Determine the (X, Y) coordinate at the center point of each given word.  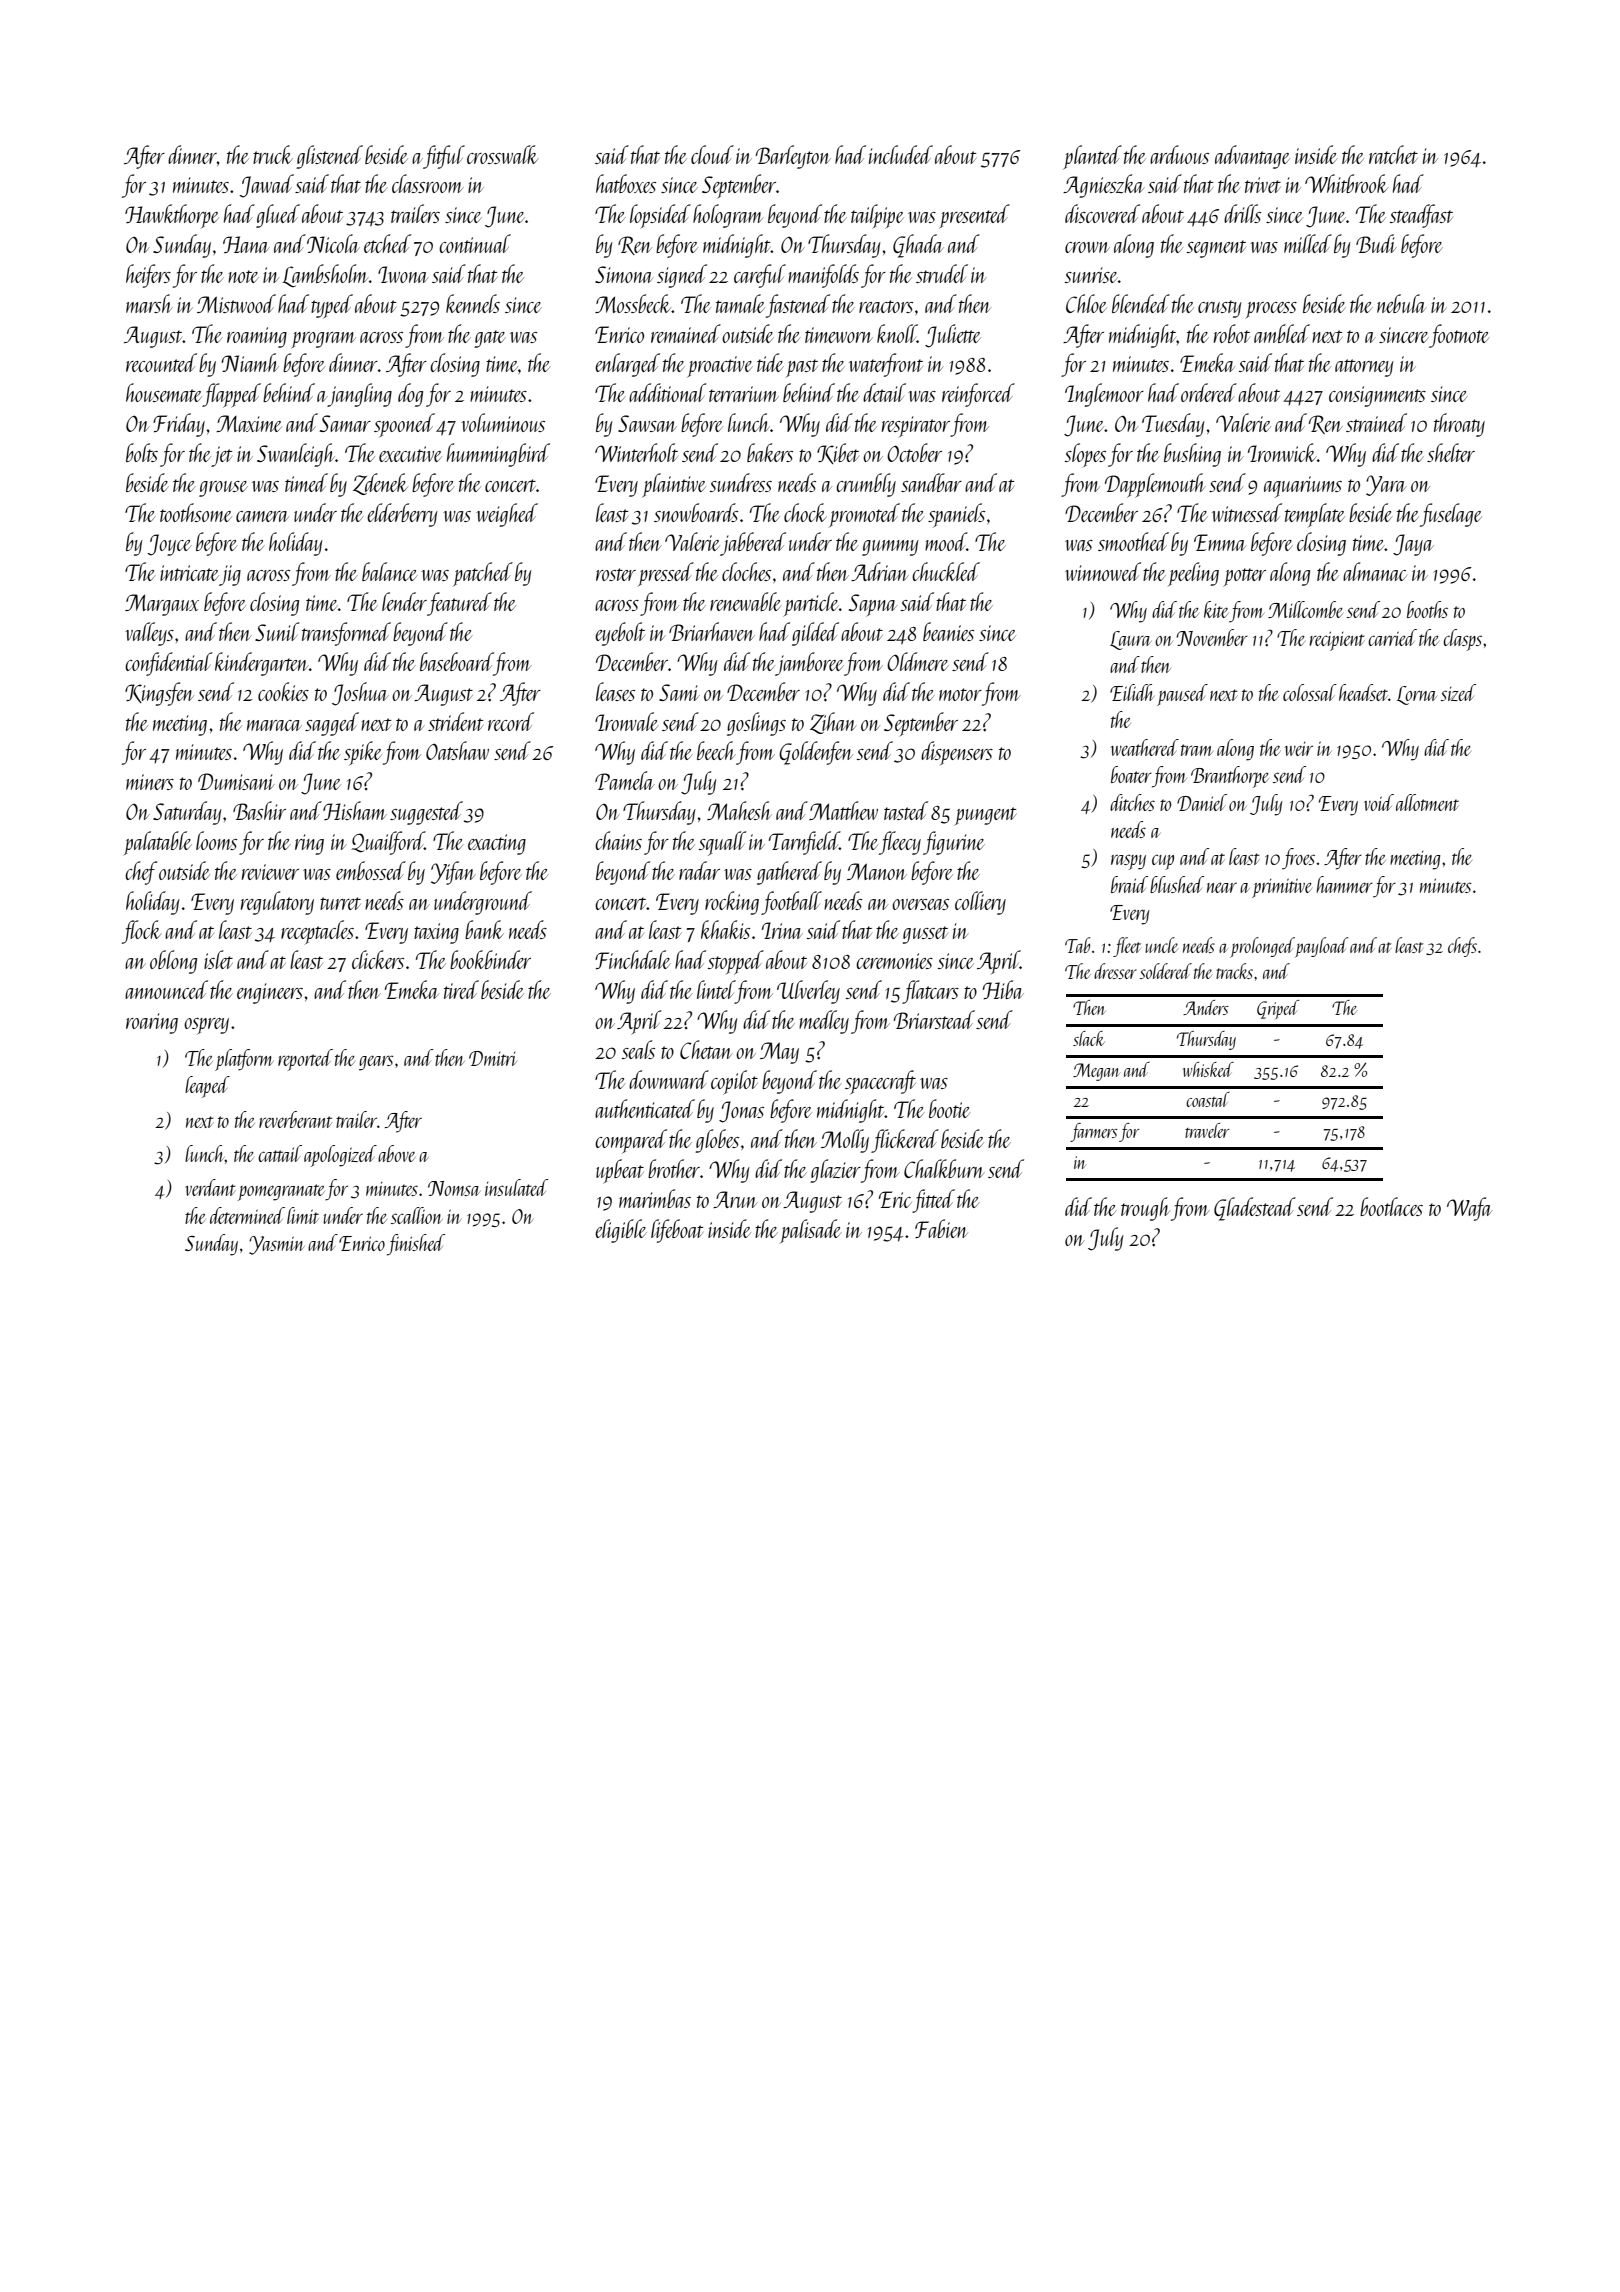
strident (455, 721)
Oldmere (918, 661)
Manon (877, 871)
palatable (157, 843)
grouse (223, 489)
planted (1092, 157)
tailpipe (877, 216)
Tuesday (1173, 425)
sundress (741, 482)
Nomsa (454, 1188)
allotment (1427, 802)
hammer (1344, 884)
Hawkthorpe (171, 216)
